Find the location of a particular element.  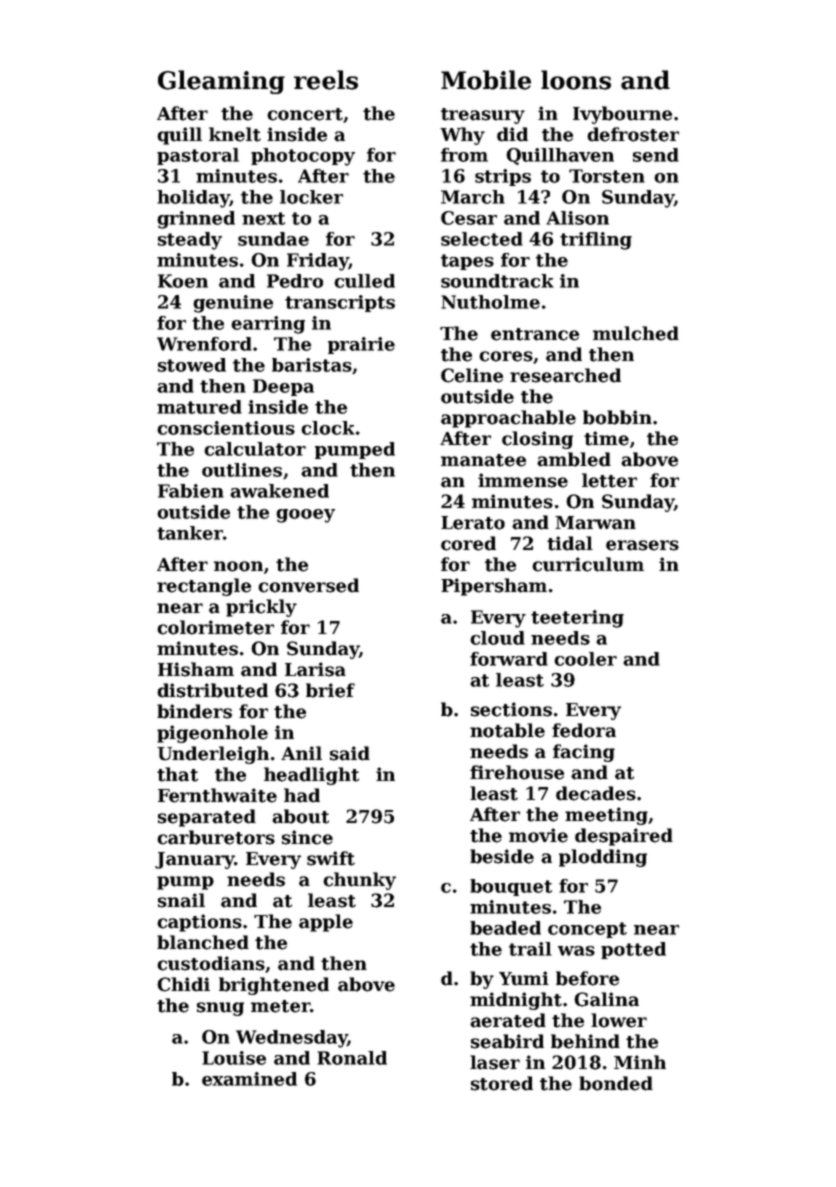

beside is located at coordinates (502, 856).
